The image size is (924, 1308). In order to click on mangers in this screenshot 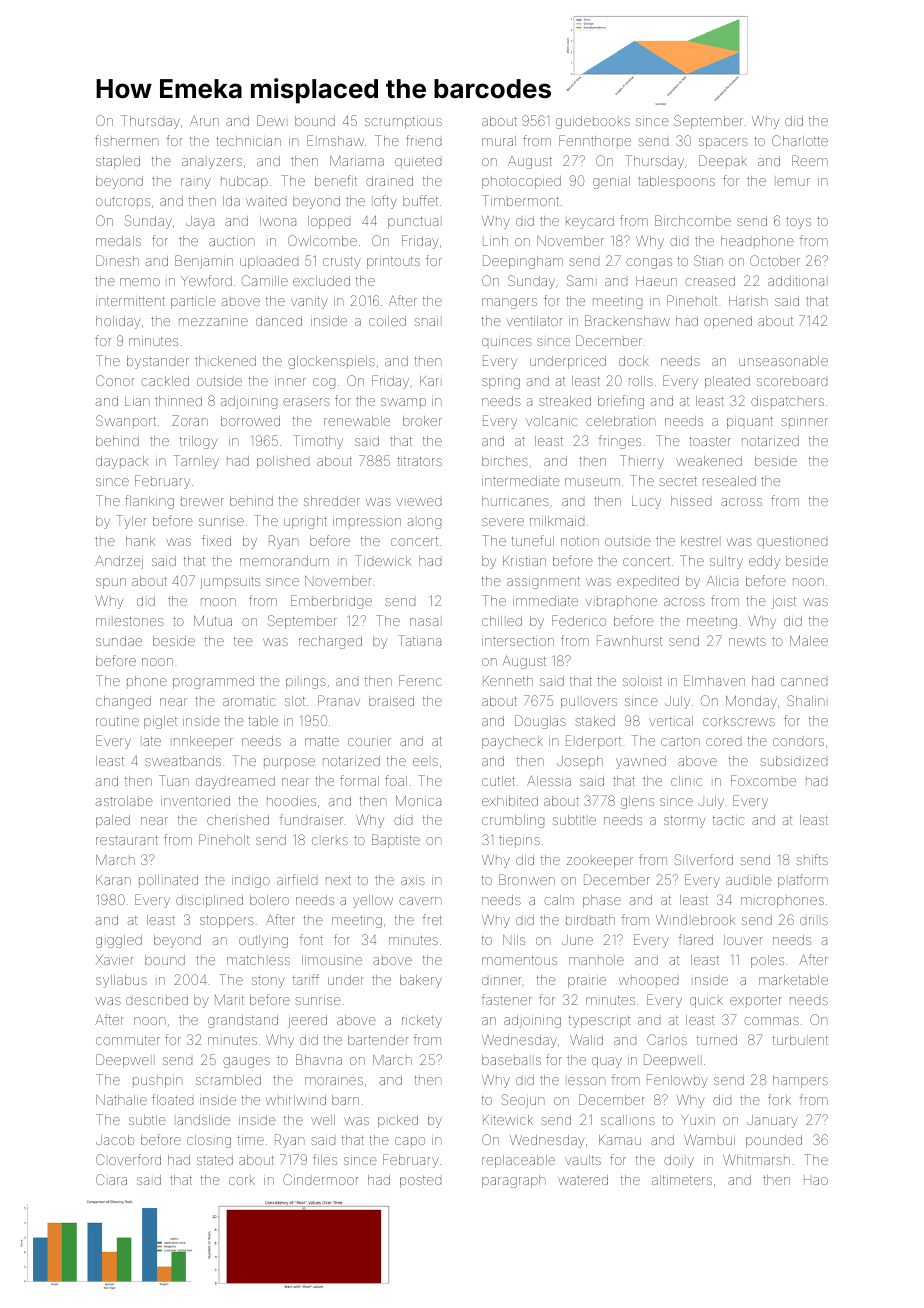, I will do `click(509, 303)`.
